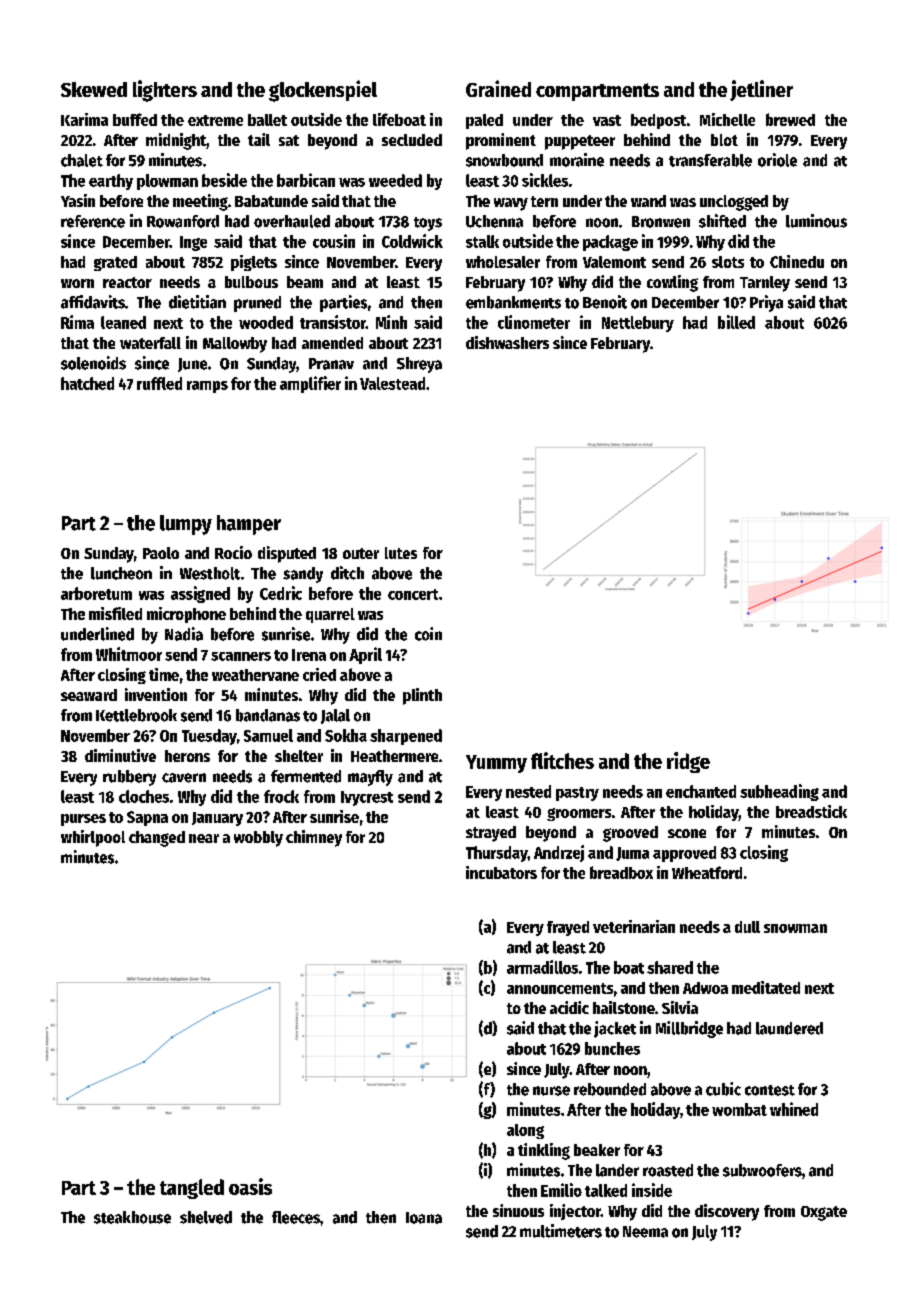 The image size is (908, 1316). I want to click on waterfall, so click(150, 343).
